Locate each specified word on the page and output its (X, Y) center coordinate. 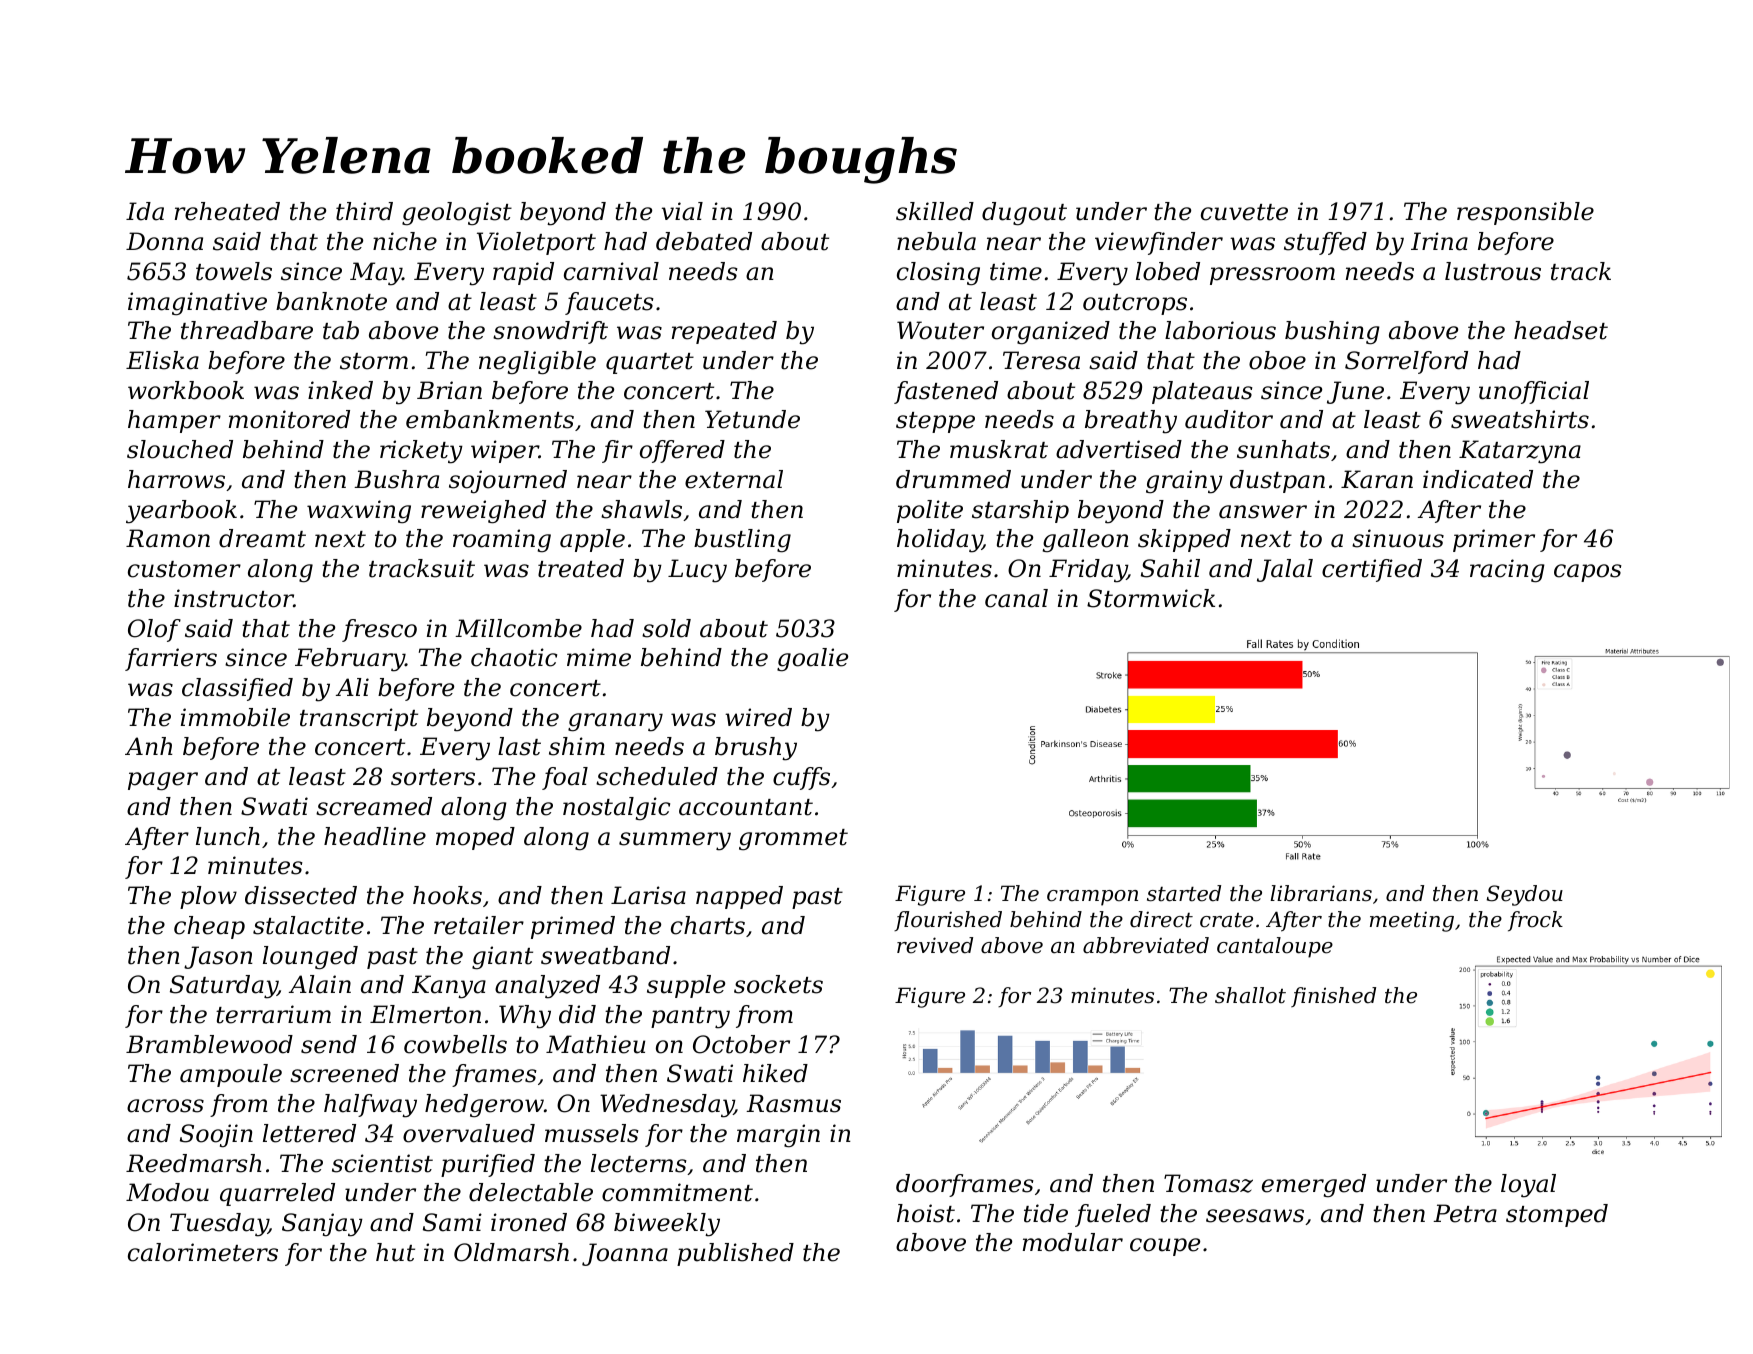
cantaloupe (1275, 947)
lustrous (1493, 271)
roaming (502, 540)
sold (666, 628)
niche (405, 241)
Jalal (1285, 570)
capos (1588, 573)
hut (395, 1252)
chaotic (514, 657)
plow (208, 897)
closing (938, 274)
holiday (939, 541)
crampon (1092, 898)
